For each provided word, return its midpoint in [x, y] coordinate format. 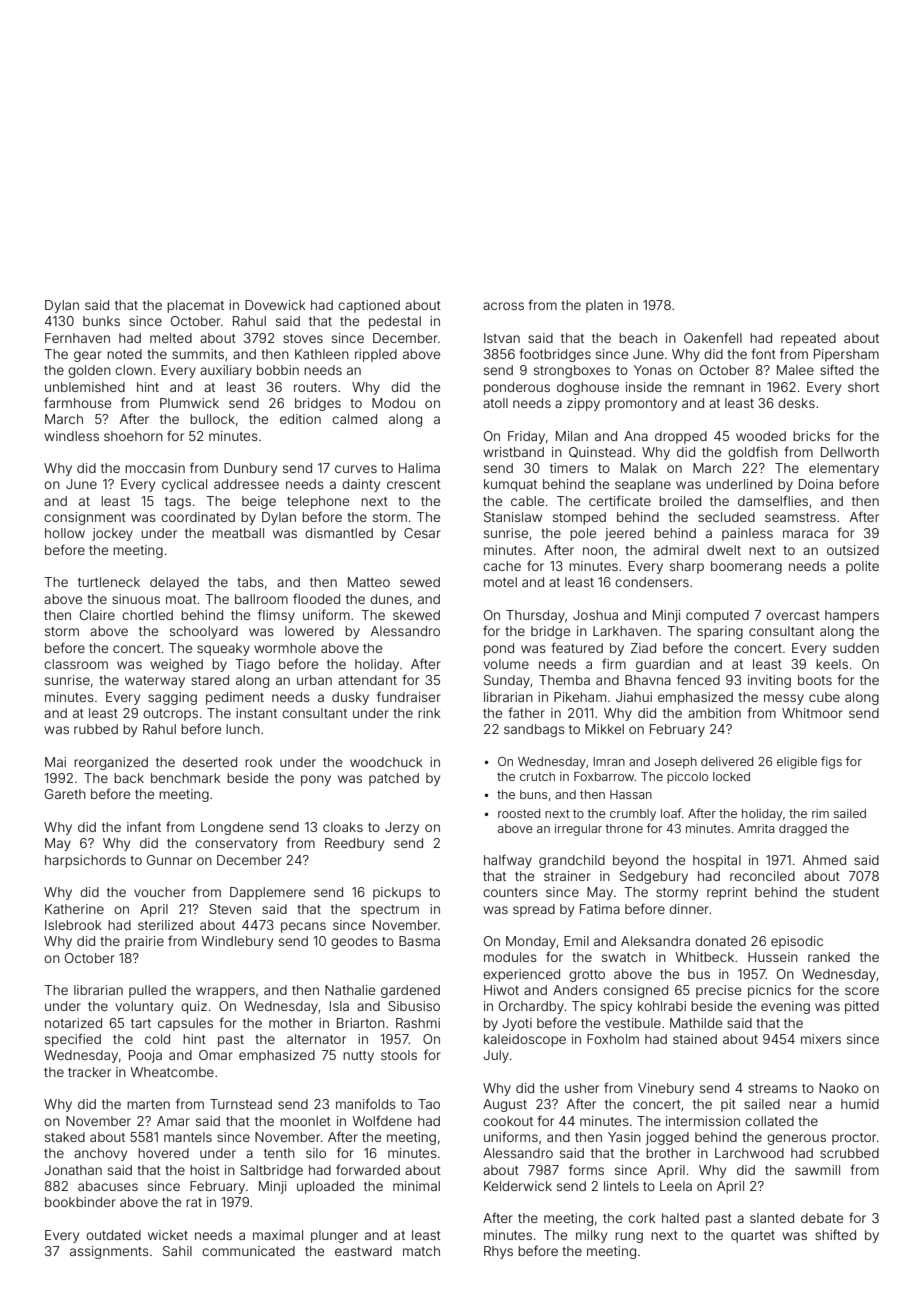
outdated [113, 1235]
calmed [354, 419]
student [856, 892]
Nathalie [350, 990]
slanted [772, 1218]
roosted [519, 813]
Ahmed [824, 860]
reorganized [111, 763]
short [863, 387]
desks [796, 403]
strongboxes [572, 371]
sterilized [165, 925]
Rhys [498, 1252]
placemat [195, 306]
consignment [85, 518]
